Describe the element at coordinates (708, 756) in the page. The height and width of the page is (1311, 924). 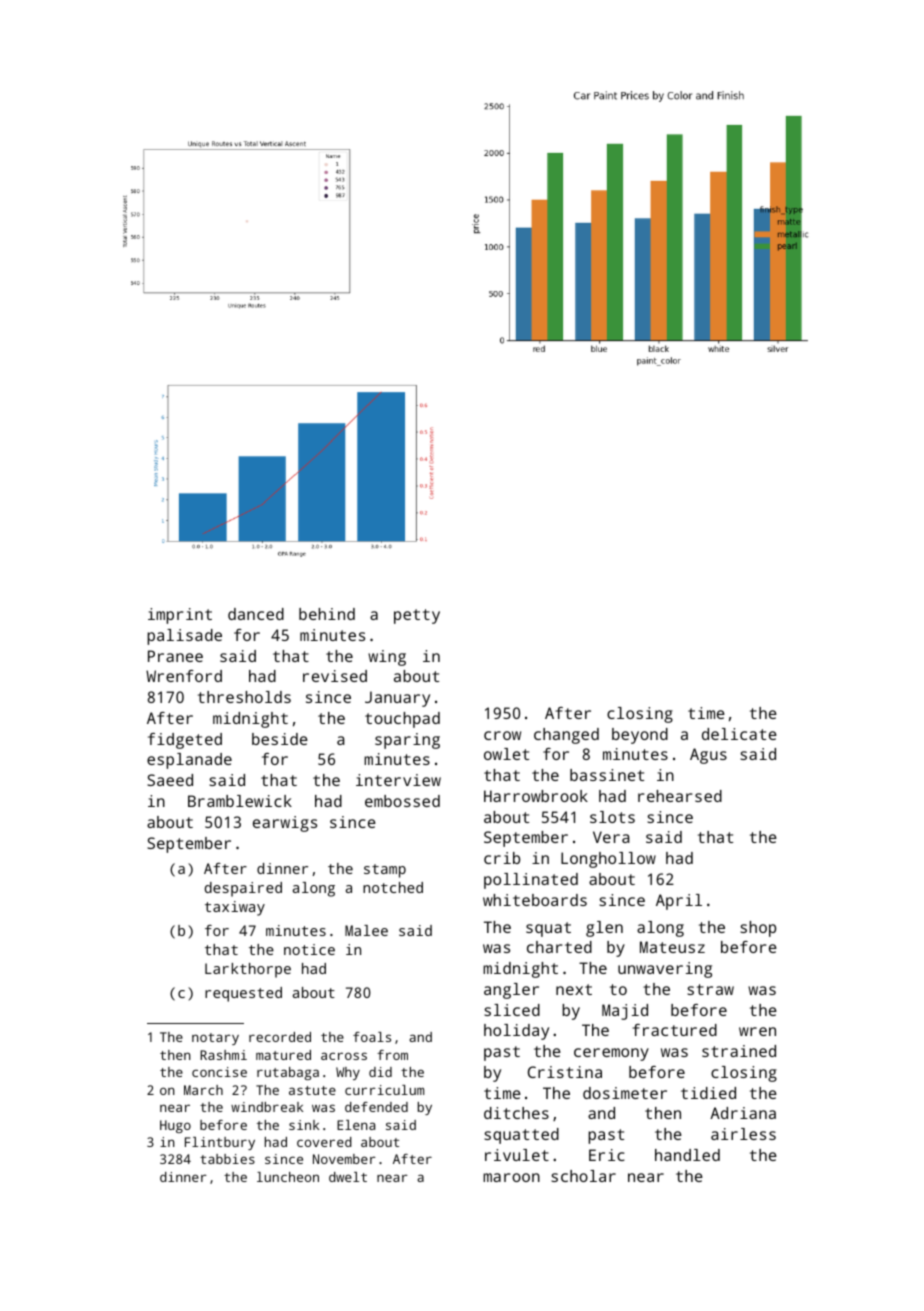
I see `Agus` at that location.
